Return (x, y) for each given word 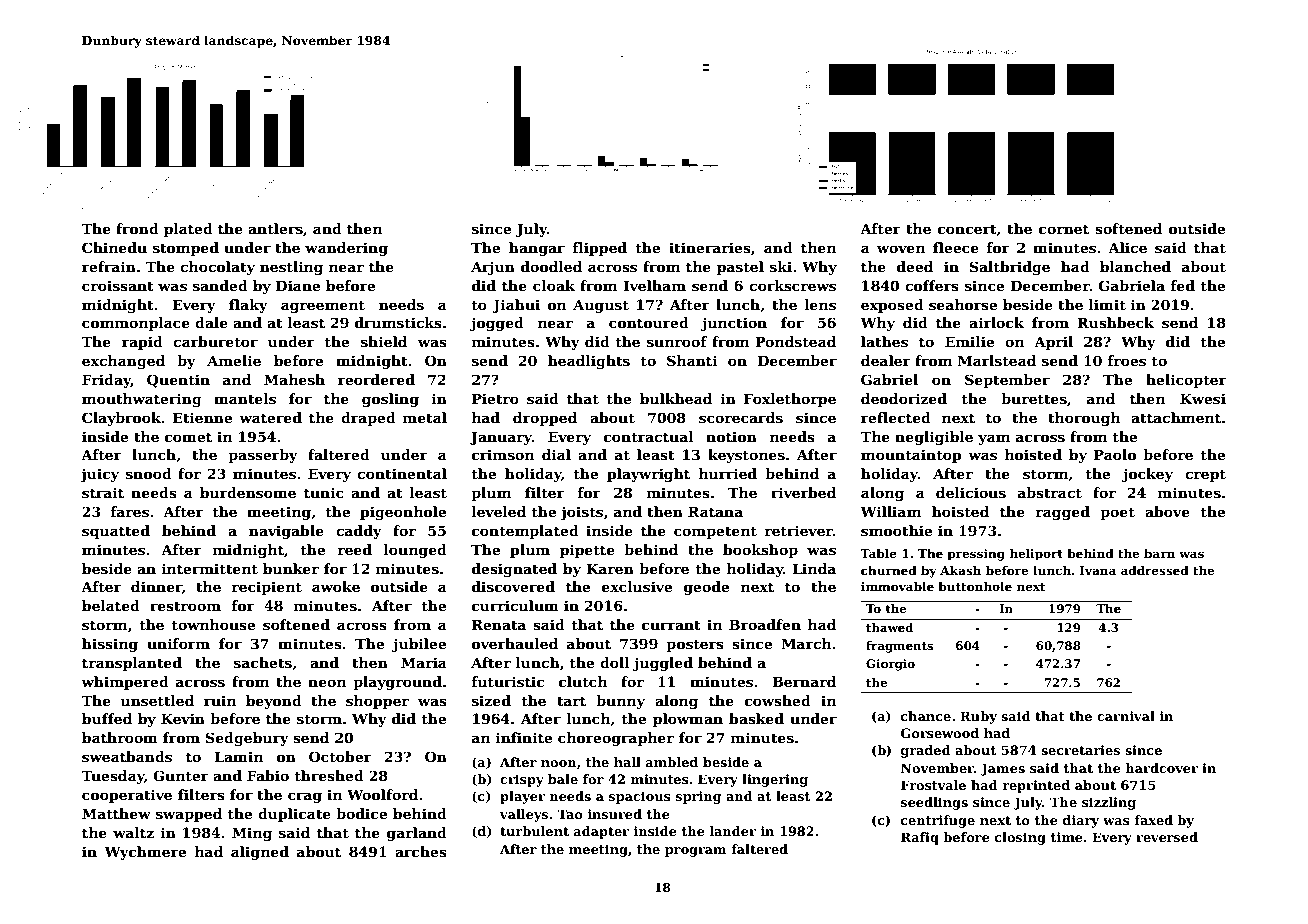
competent (715, 532)
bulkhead (676, 398)
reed (355, 549)
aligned (260, 853)
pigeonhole (403, 513)
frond (137, 228)
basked (756, 718)
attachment (1176, 417)
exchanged (123, 362)
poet (1117, 513)
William (890, 511)
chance (926, 716)
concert (967, 230)
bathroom (120, 737)
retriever (799, 530)
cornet (1064, 229)
